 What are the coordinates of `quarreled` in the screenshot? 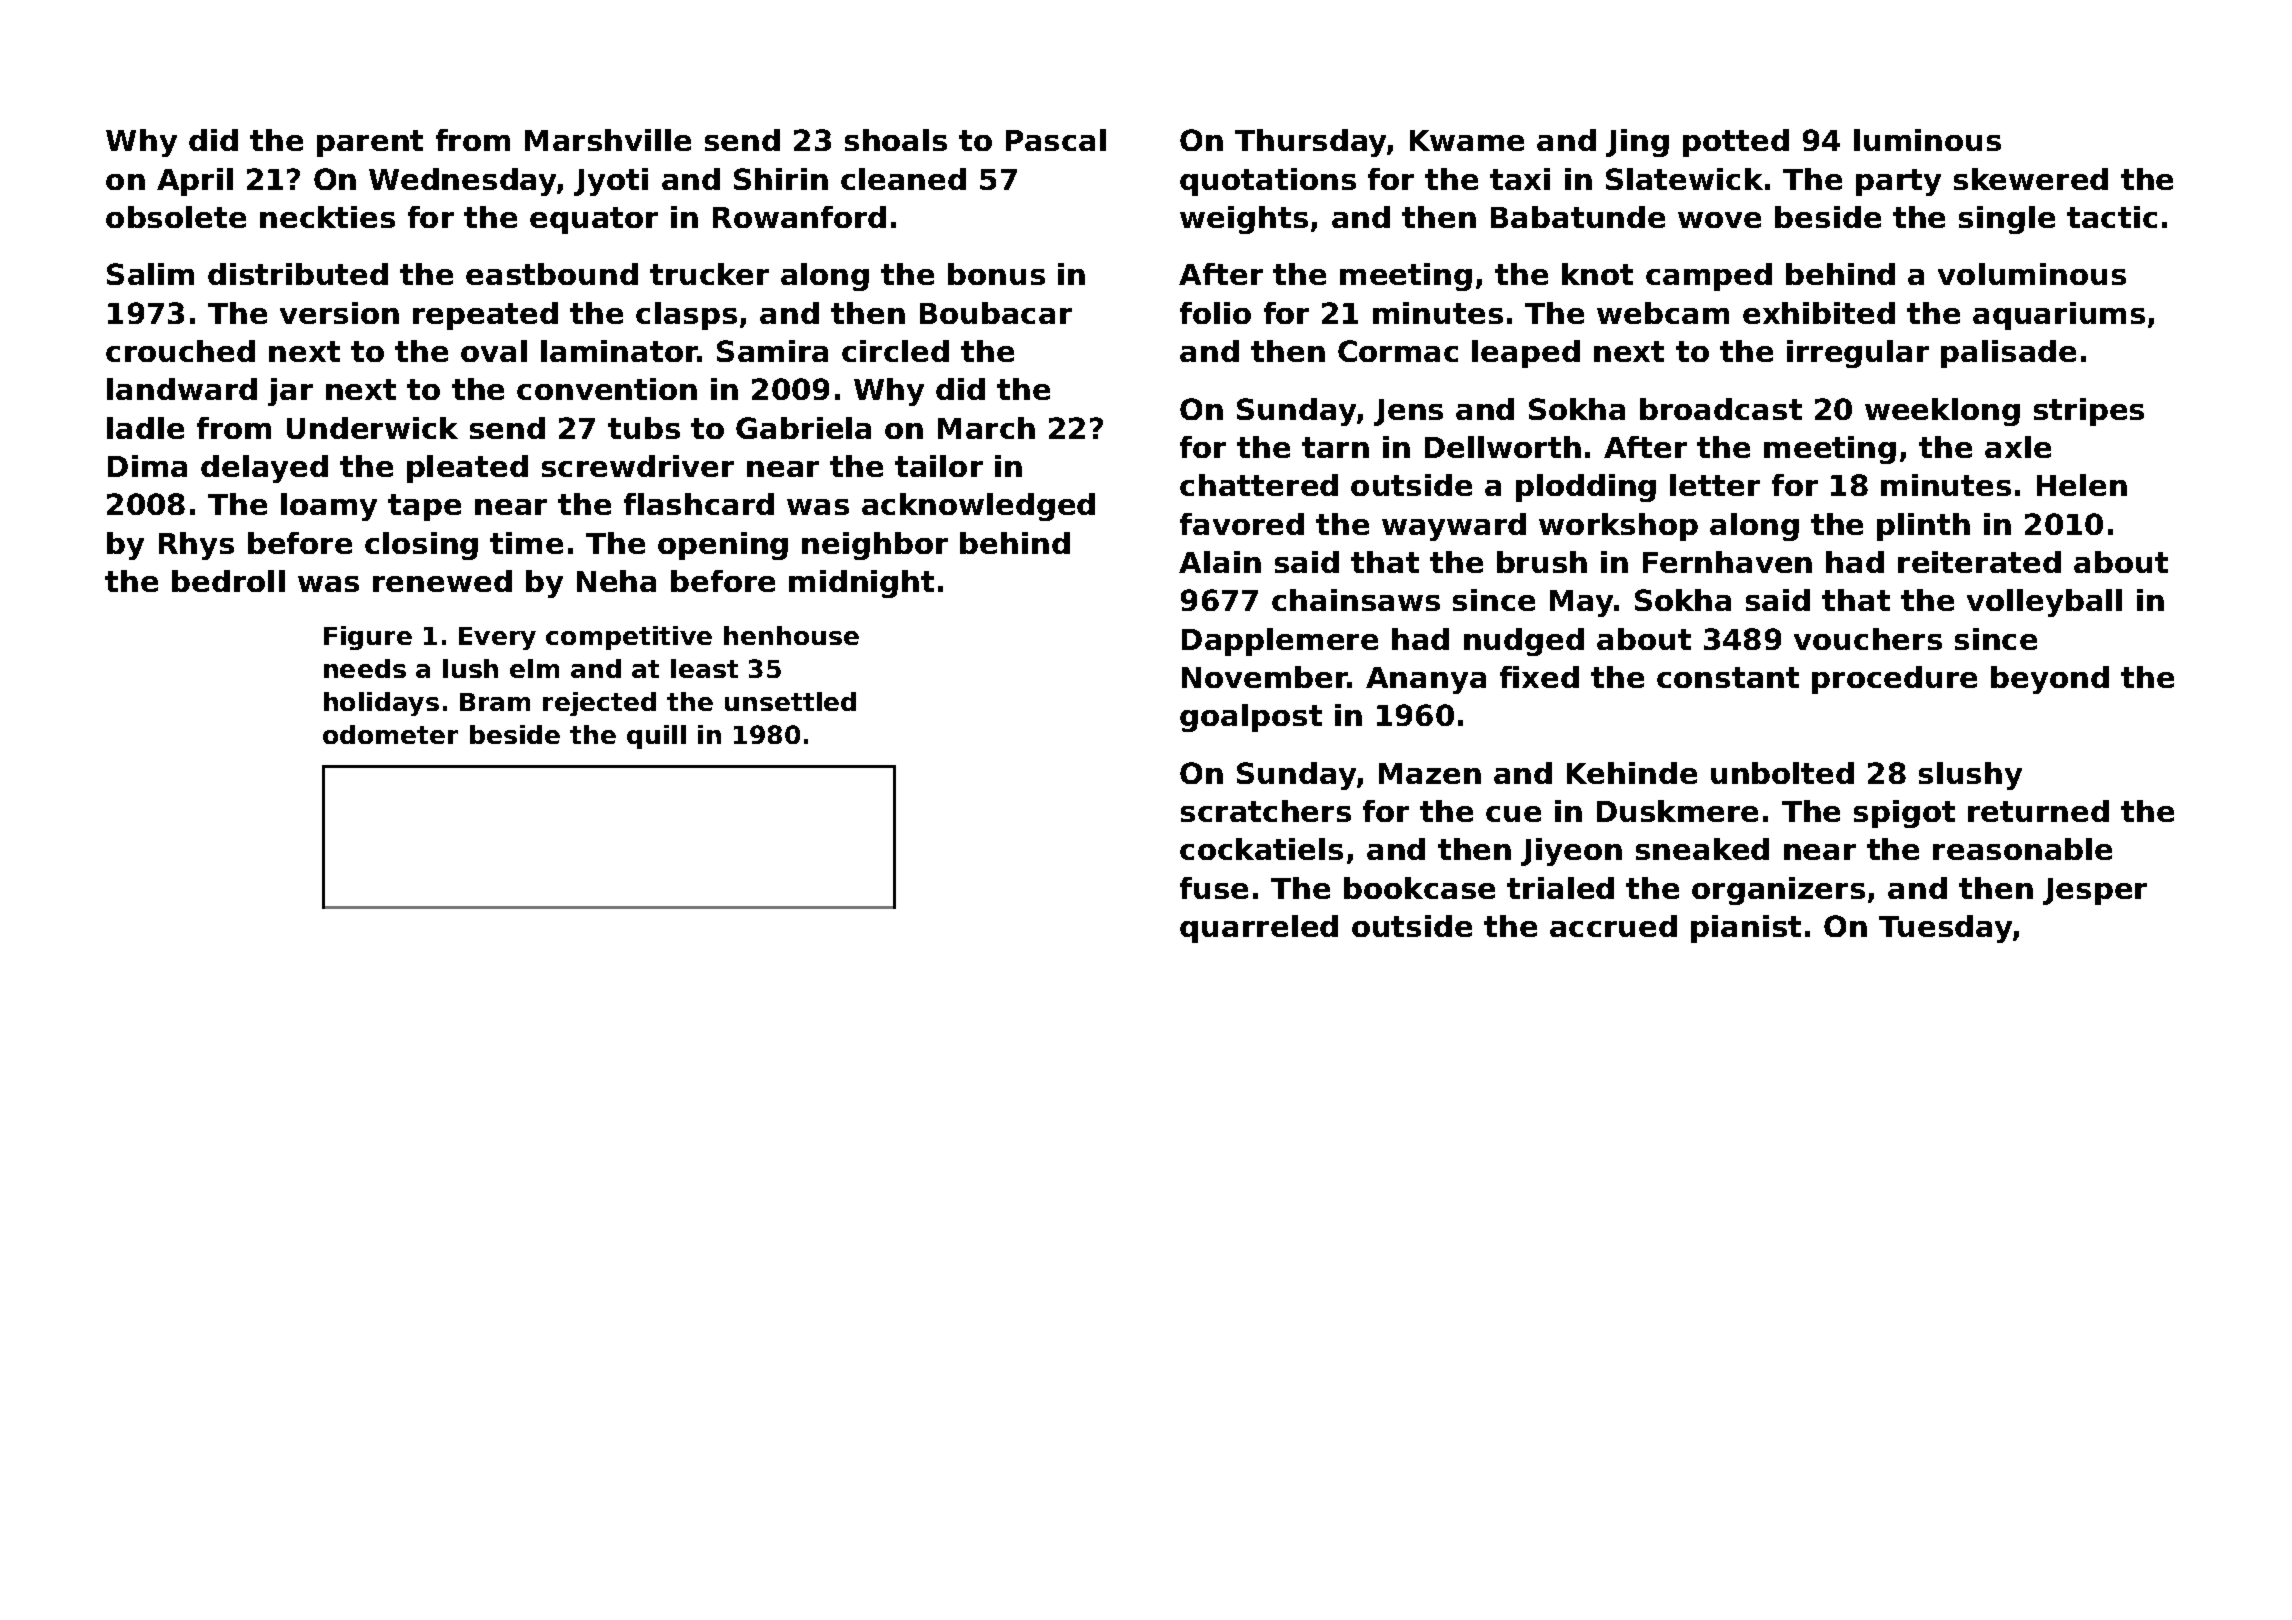 It's located at (1259, 929).
